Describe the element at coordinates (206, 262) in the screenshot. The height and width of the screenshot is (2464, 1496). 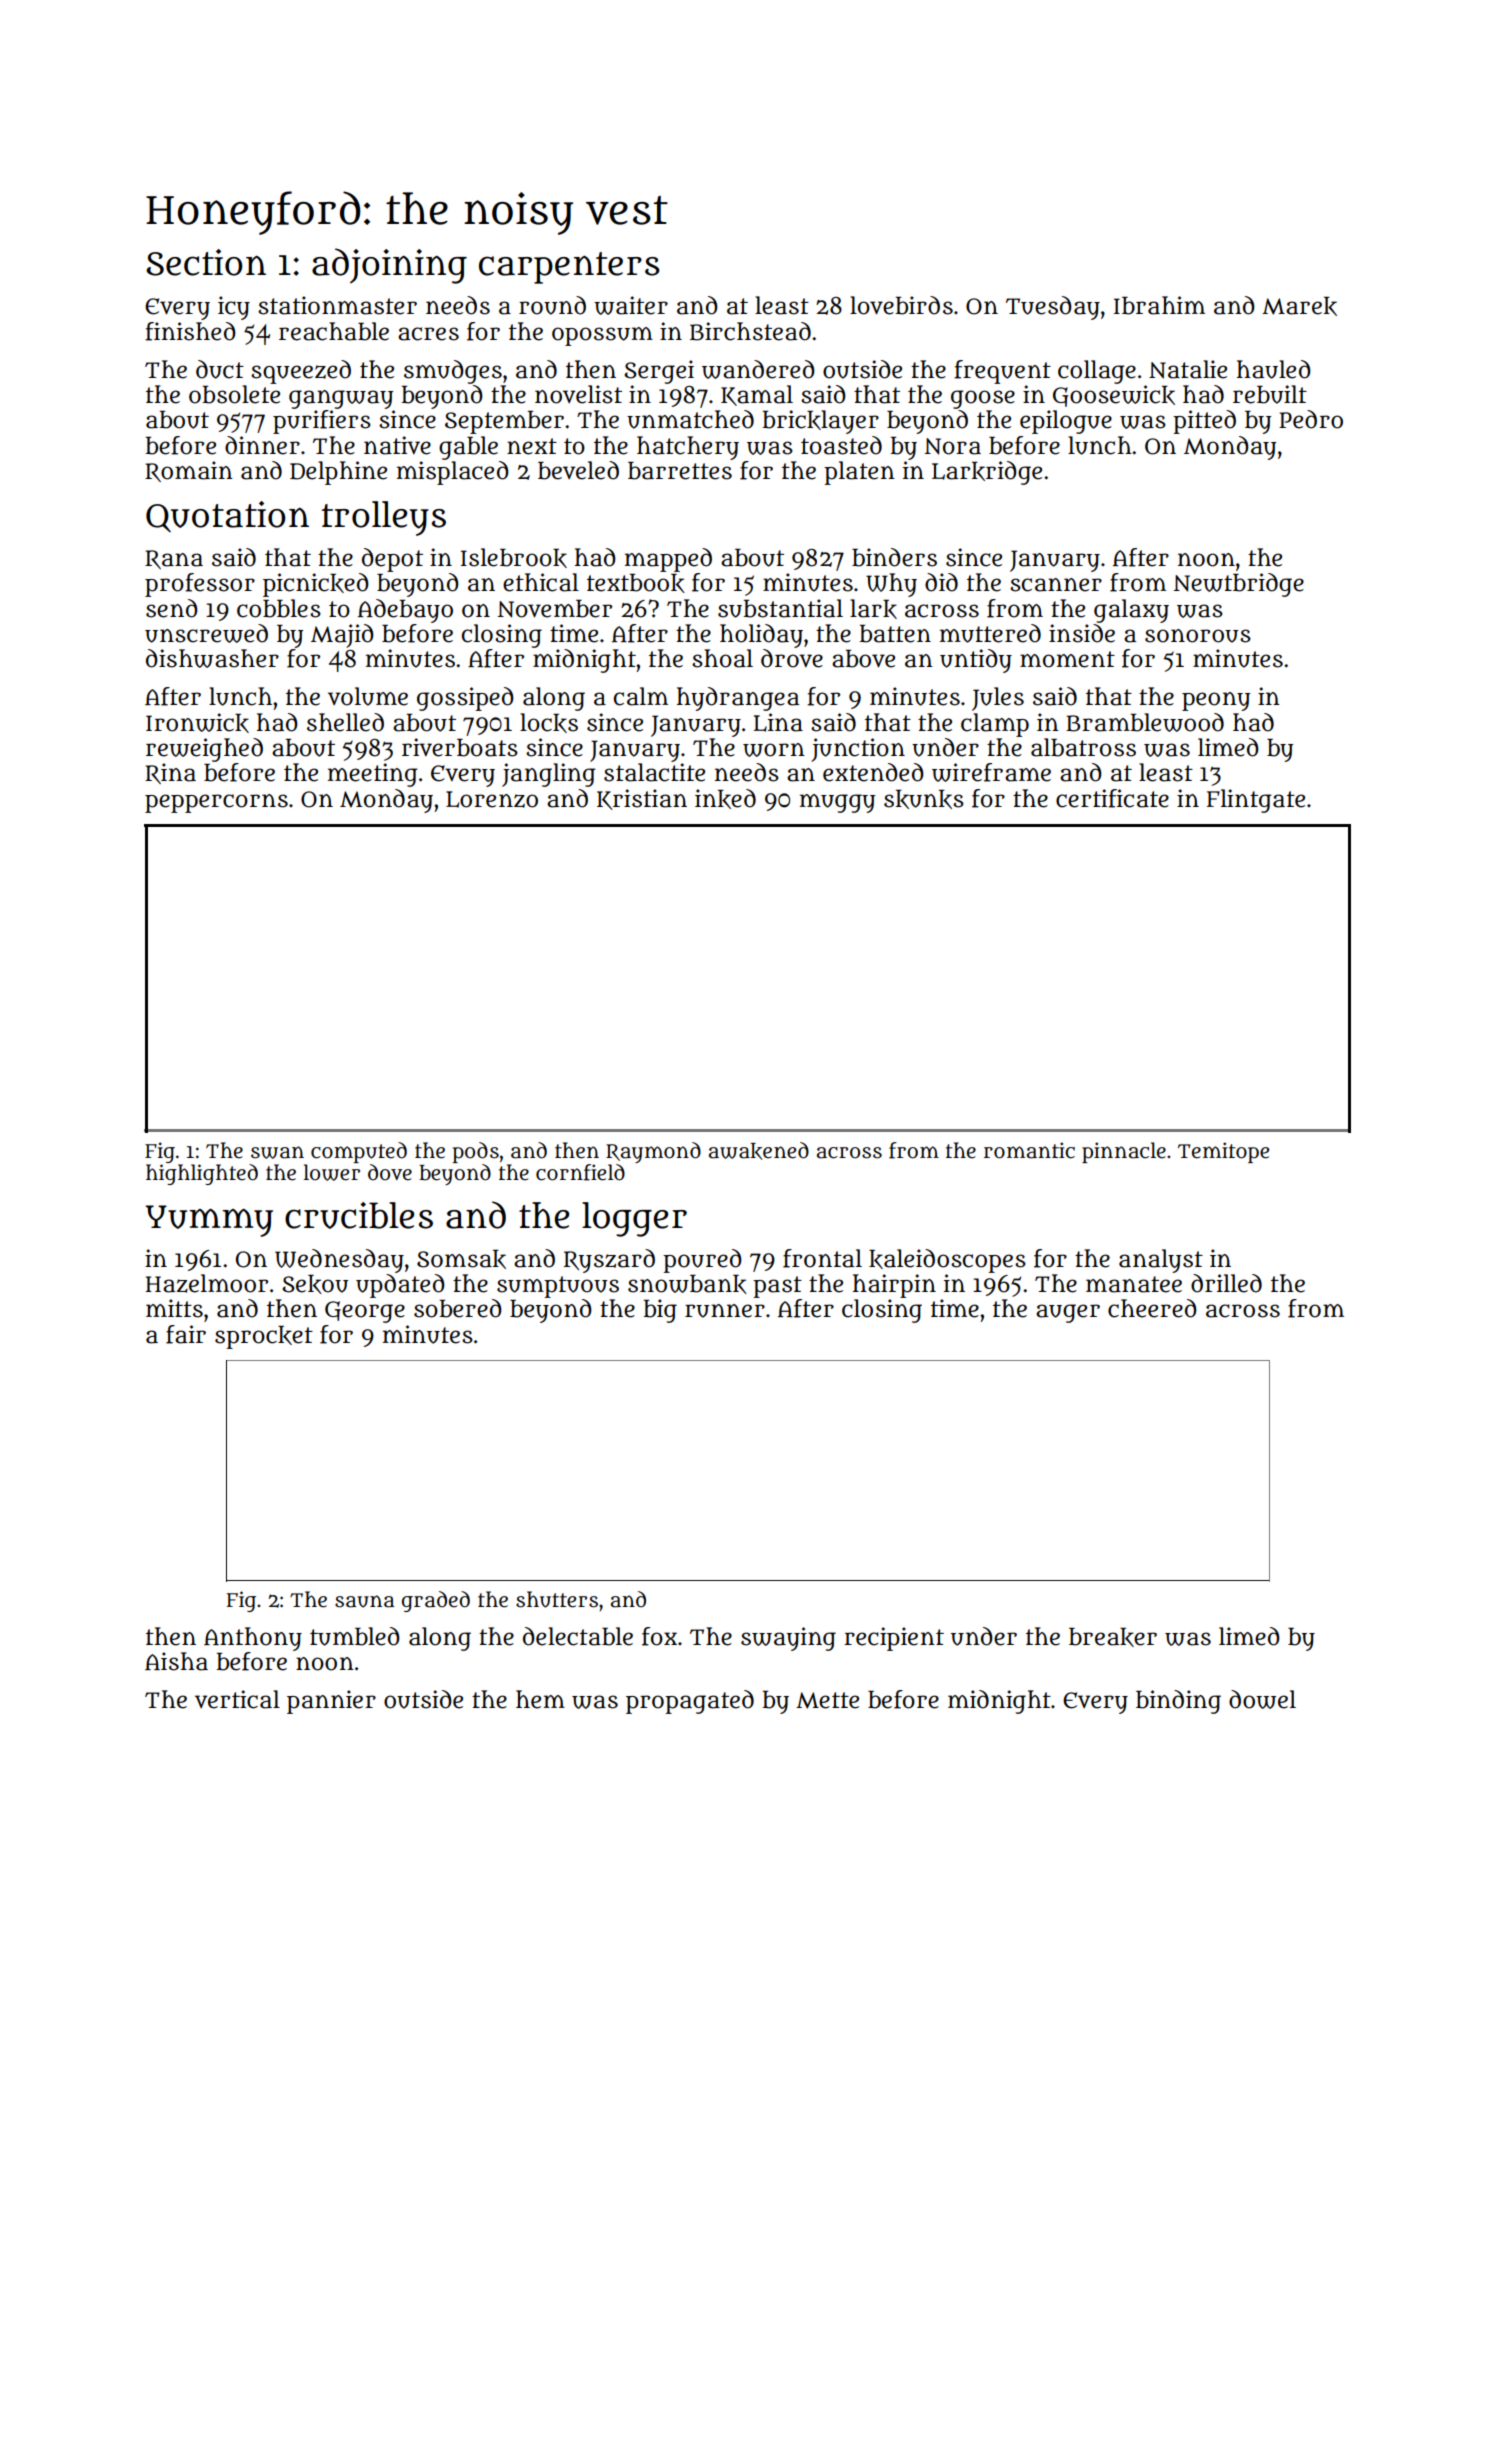
I see `Section` at that location.
